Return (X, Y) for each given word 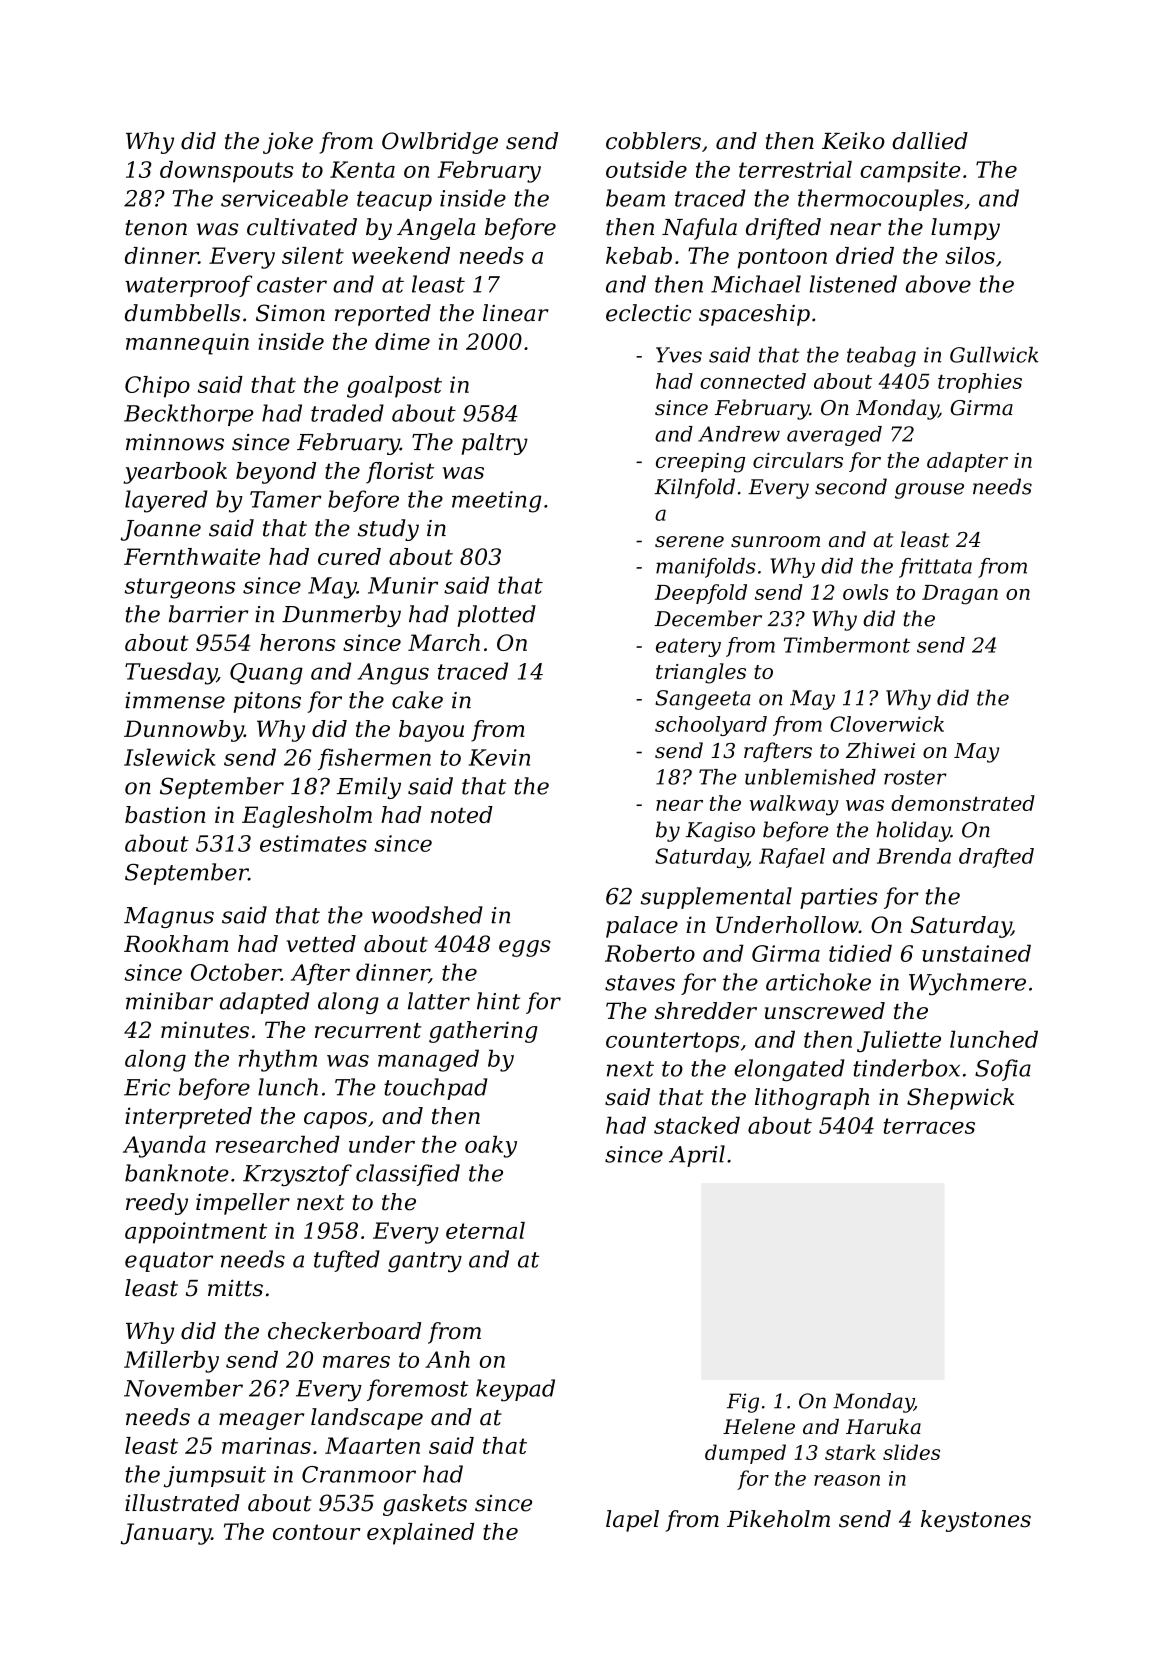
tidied (860, 953)
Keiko (853, 141)
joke (288, 143)
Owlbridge (440, 143)
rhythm (278, 1060)
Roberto (650, 953)
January (166, 1534)
